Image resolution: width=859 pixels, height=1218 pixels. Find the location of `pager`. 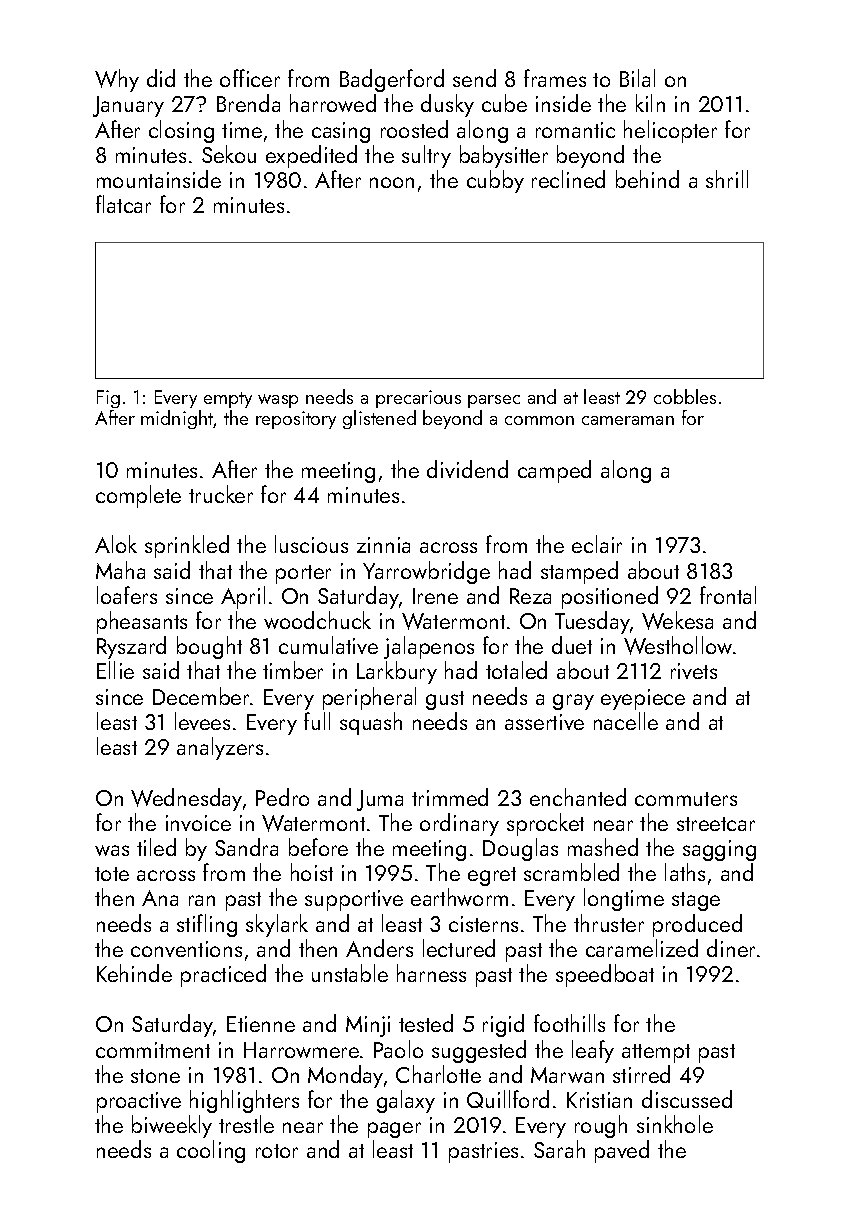

pager is located at coordinates (394, 1130).
